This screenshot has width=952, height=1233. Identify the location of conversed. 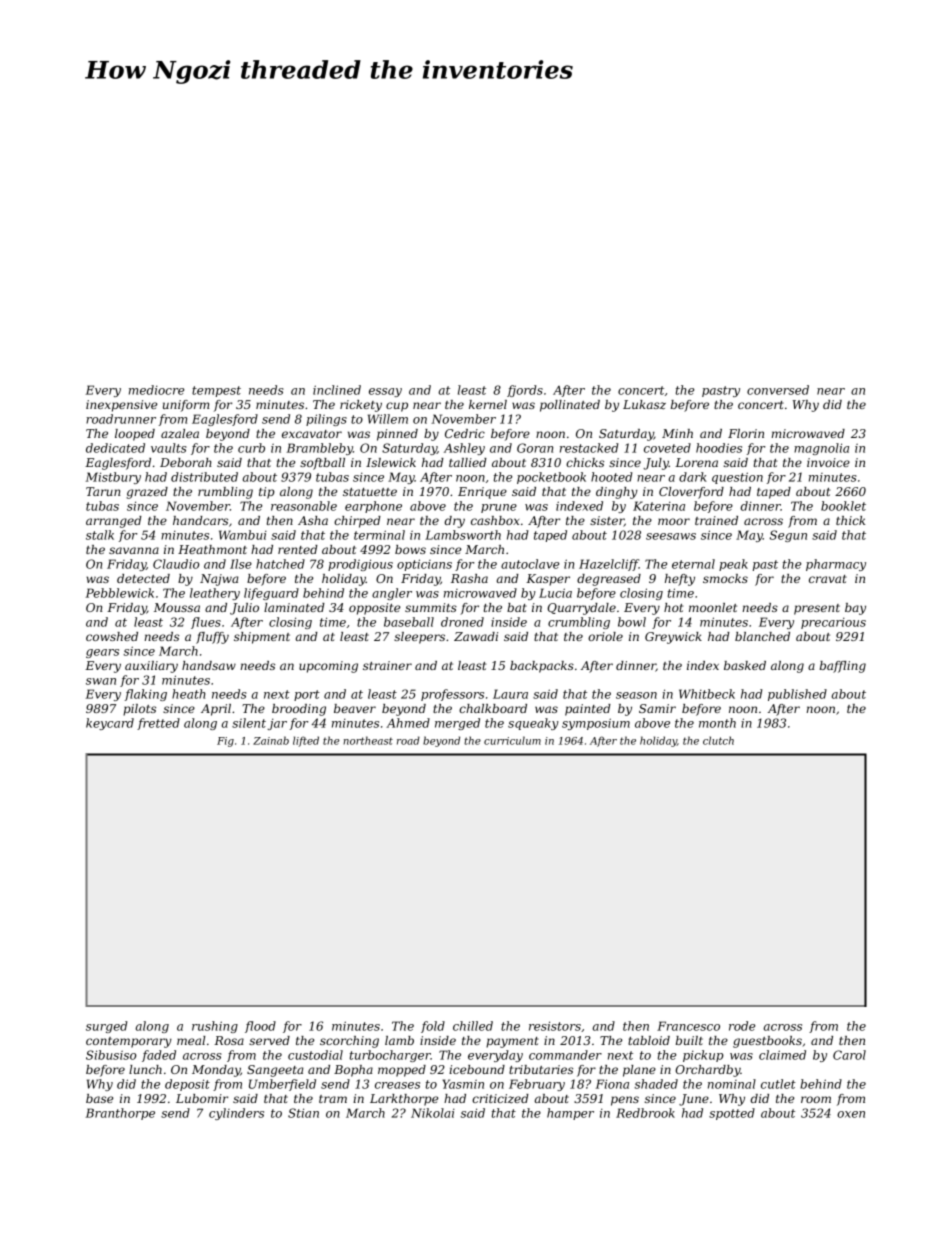
(778, 390).
